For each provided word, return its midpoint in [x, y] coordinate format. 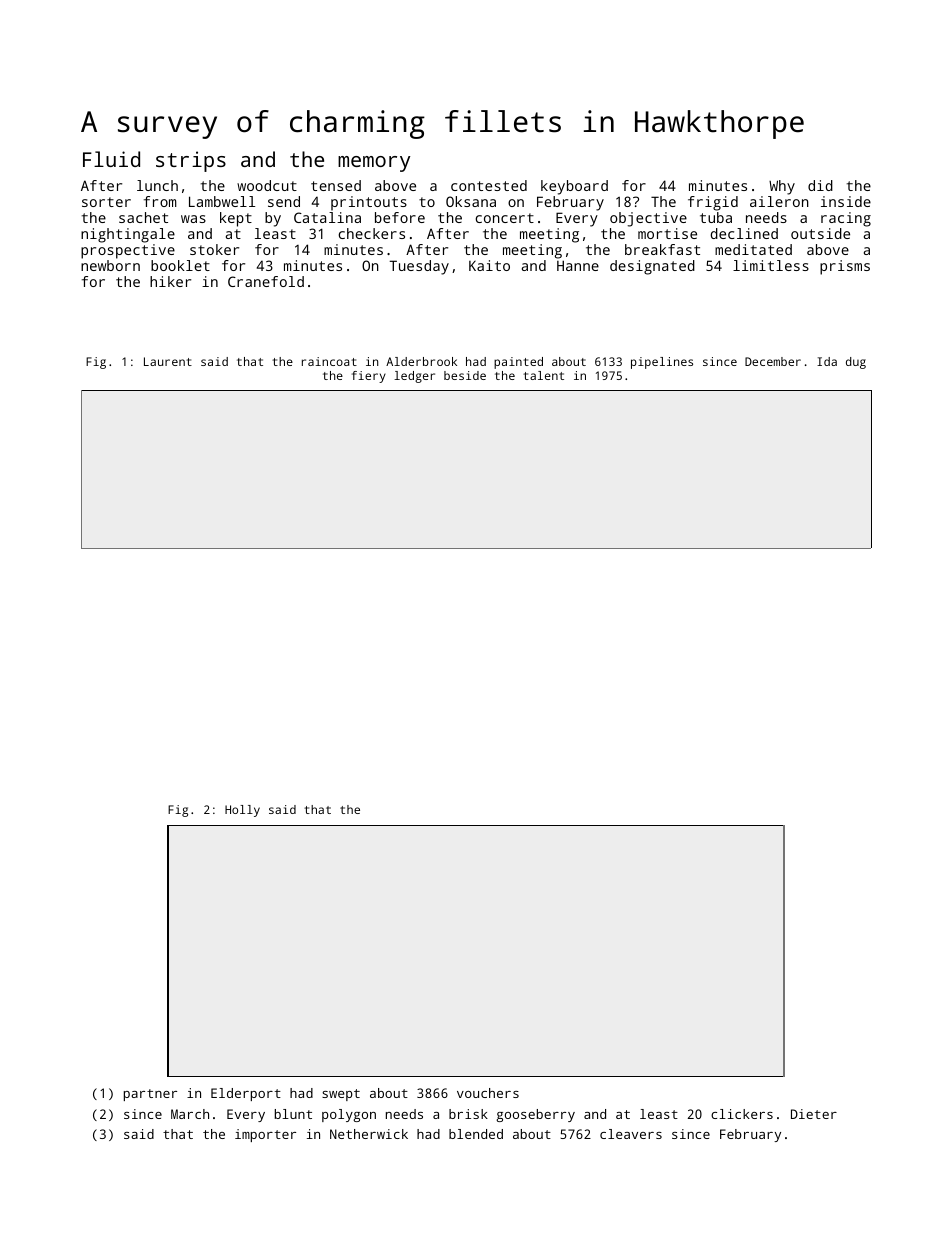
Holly [242, 811]
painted [518, 363]
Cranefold [266, 281]
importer [265, 1135]
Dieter [814, 1114]
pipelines [662, 363]
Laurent [168, 361]
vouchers [488, 1093]
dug [856, 363]
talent [543, 375]
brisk [468, 1114]
